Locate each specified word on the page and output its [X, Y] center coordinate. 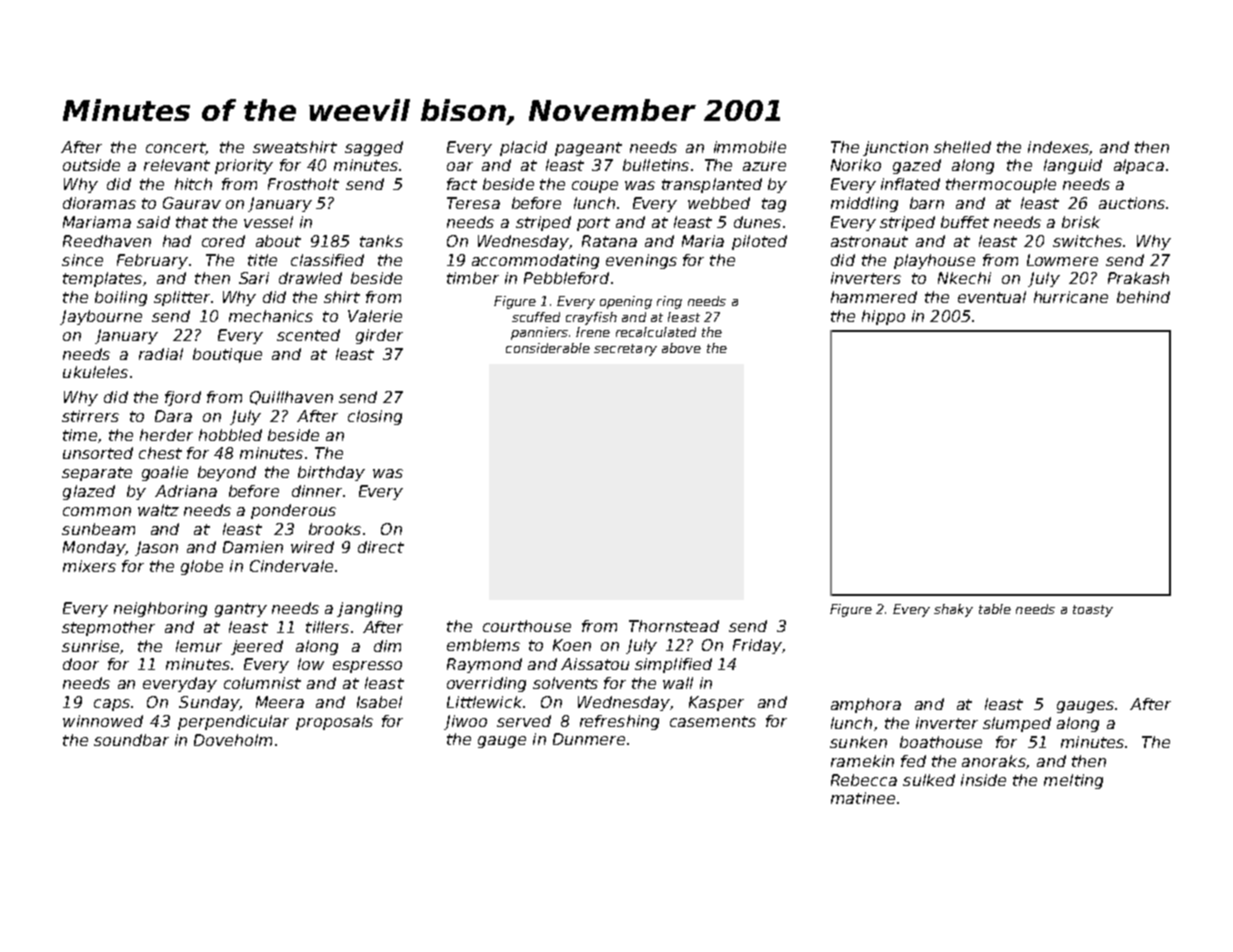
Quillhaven [291, 398]
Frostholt [303, 184]
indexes [1058, 147]
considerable [548, 348]
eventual [992, 297]
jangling [369, 609]
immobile [750, 147]
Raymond [484, 665]
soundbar [131, 740]
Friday [757, 646]
